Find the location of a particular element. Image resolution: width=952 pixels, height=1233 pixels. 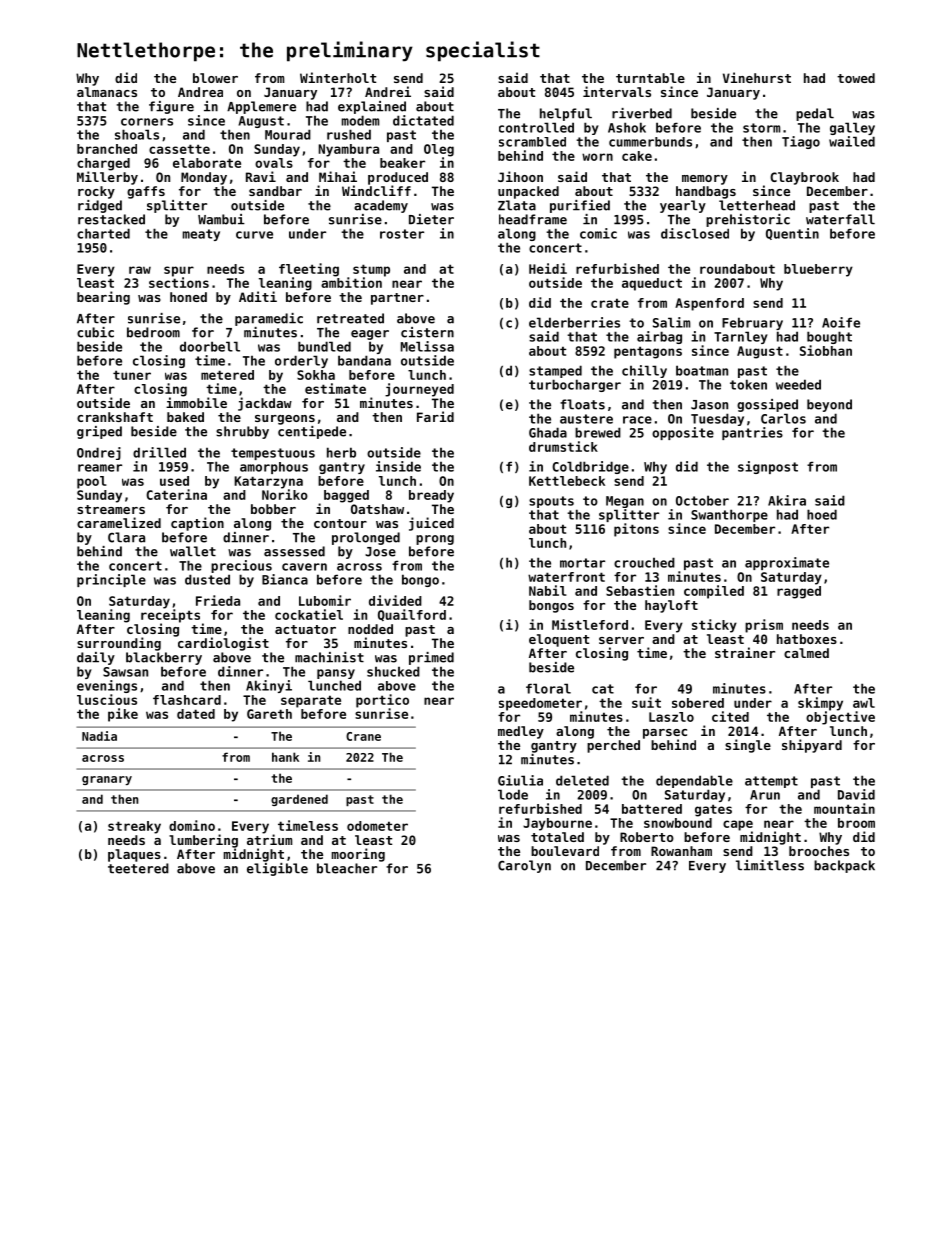

dated is located at coordinates (196, 714).
